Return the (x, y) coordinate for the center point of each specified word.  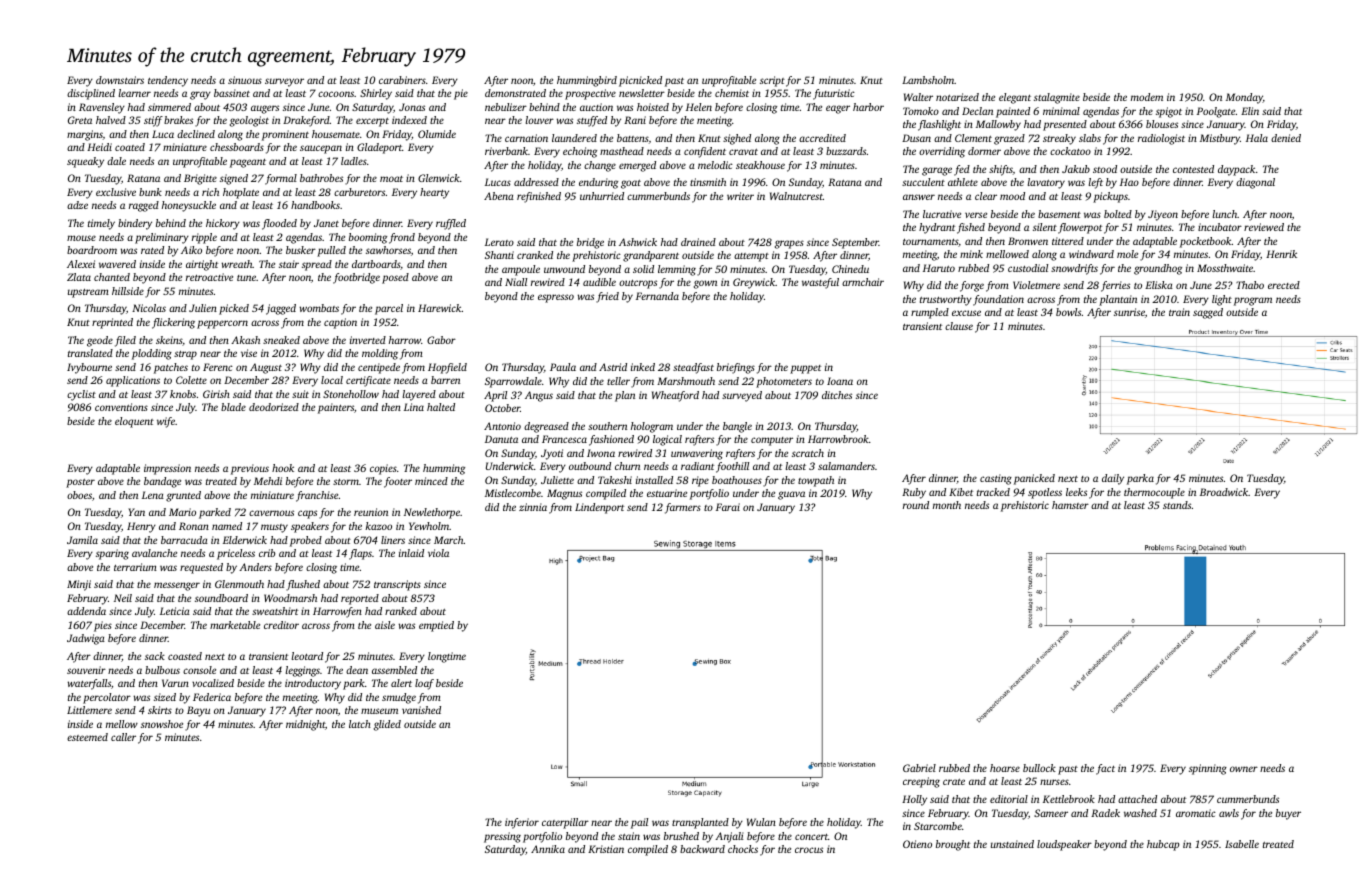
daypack (1236, 170)
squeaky (85, 162)
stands (1177, 505)
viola (438, 553)
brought (953, 845)
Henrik (1281, 254)
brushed (681, 836)
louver (540, 120)
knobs (183, 394)
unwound (564, 269)
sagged (1208, 313)
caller (123, 737)
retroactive (209, 277)
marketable (235, 625)
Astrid (613, 367)
